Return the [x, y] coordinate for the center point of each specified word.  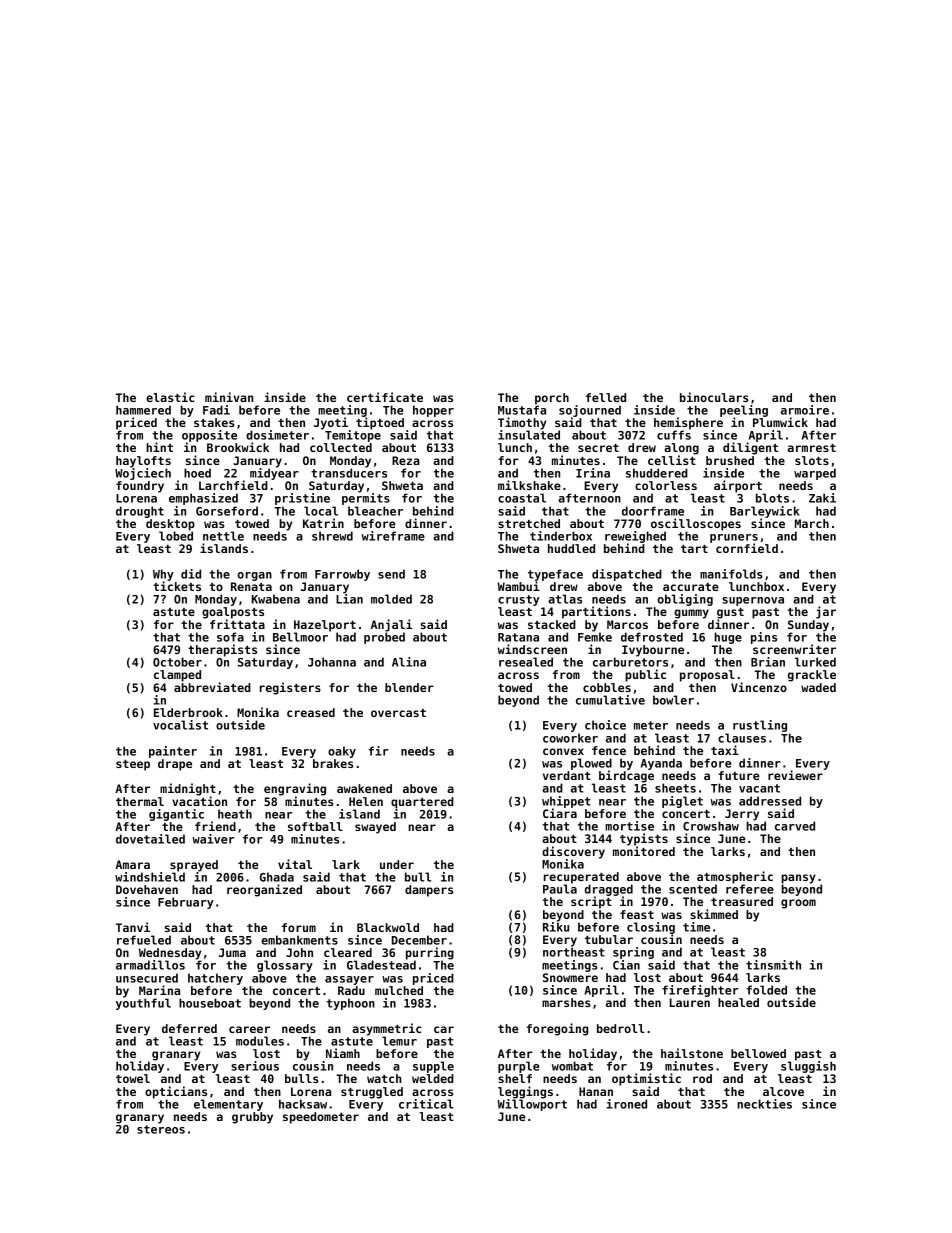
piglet [682, 802]
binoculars [714, 397]
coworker [570, 738]
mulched [399, 990]
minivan [229, 397]
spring [633, 953]
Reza [406, 460]
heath [235, 814]
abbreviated [212, 687]
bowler [673, 700]
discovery [573, 852]
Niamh [343, 1053]
